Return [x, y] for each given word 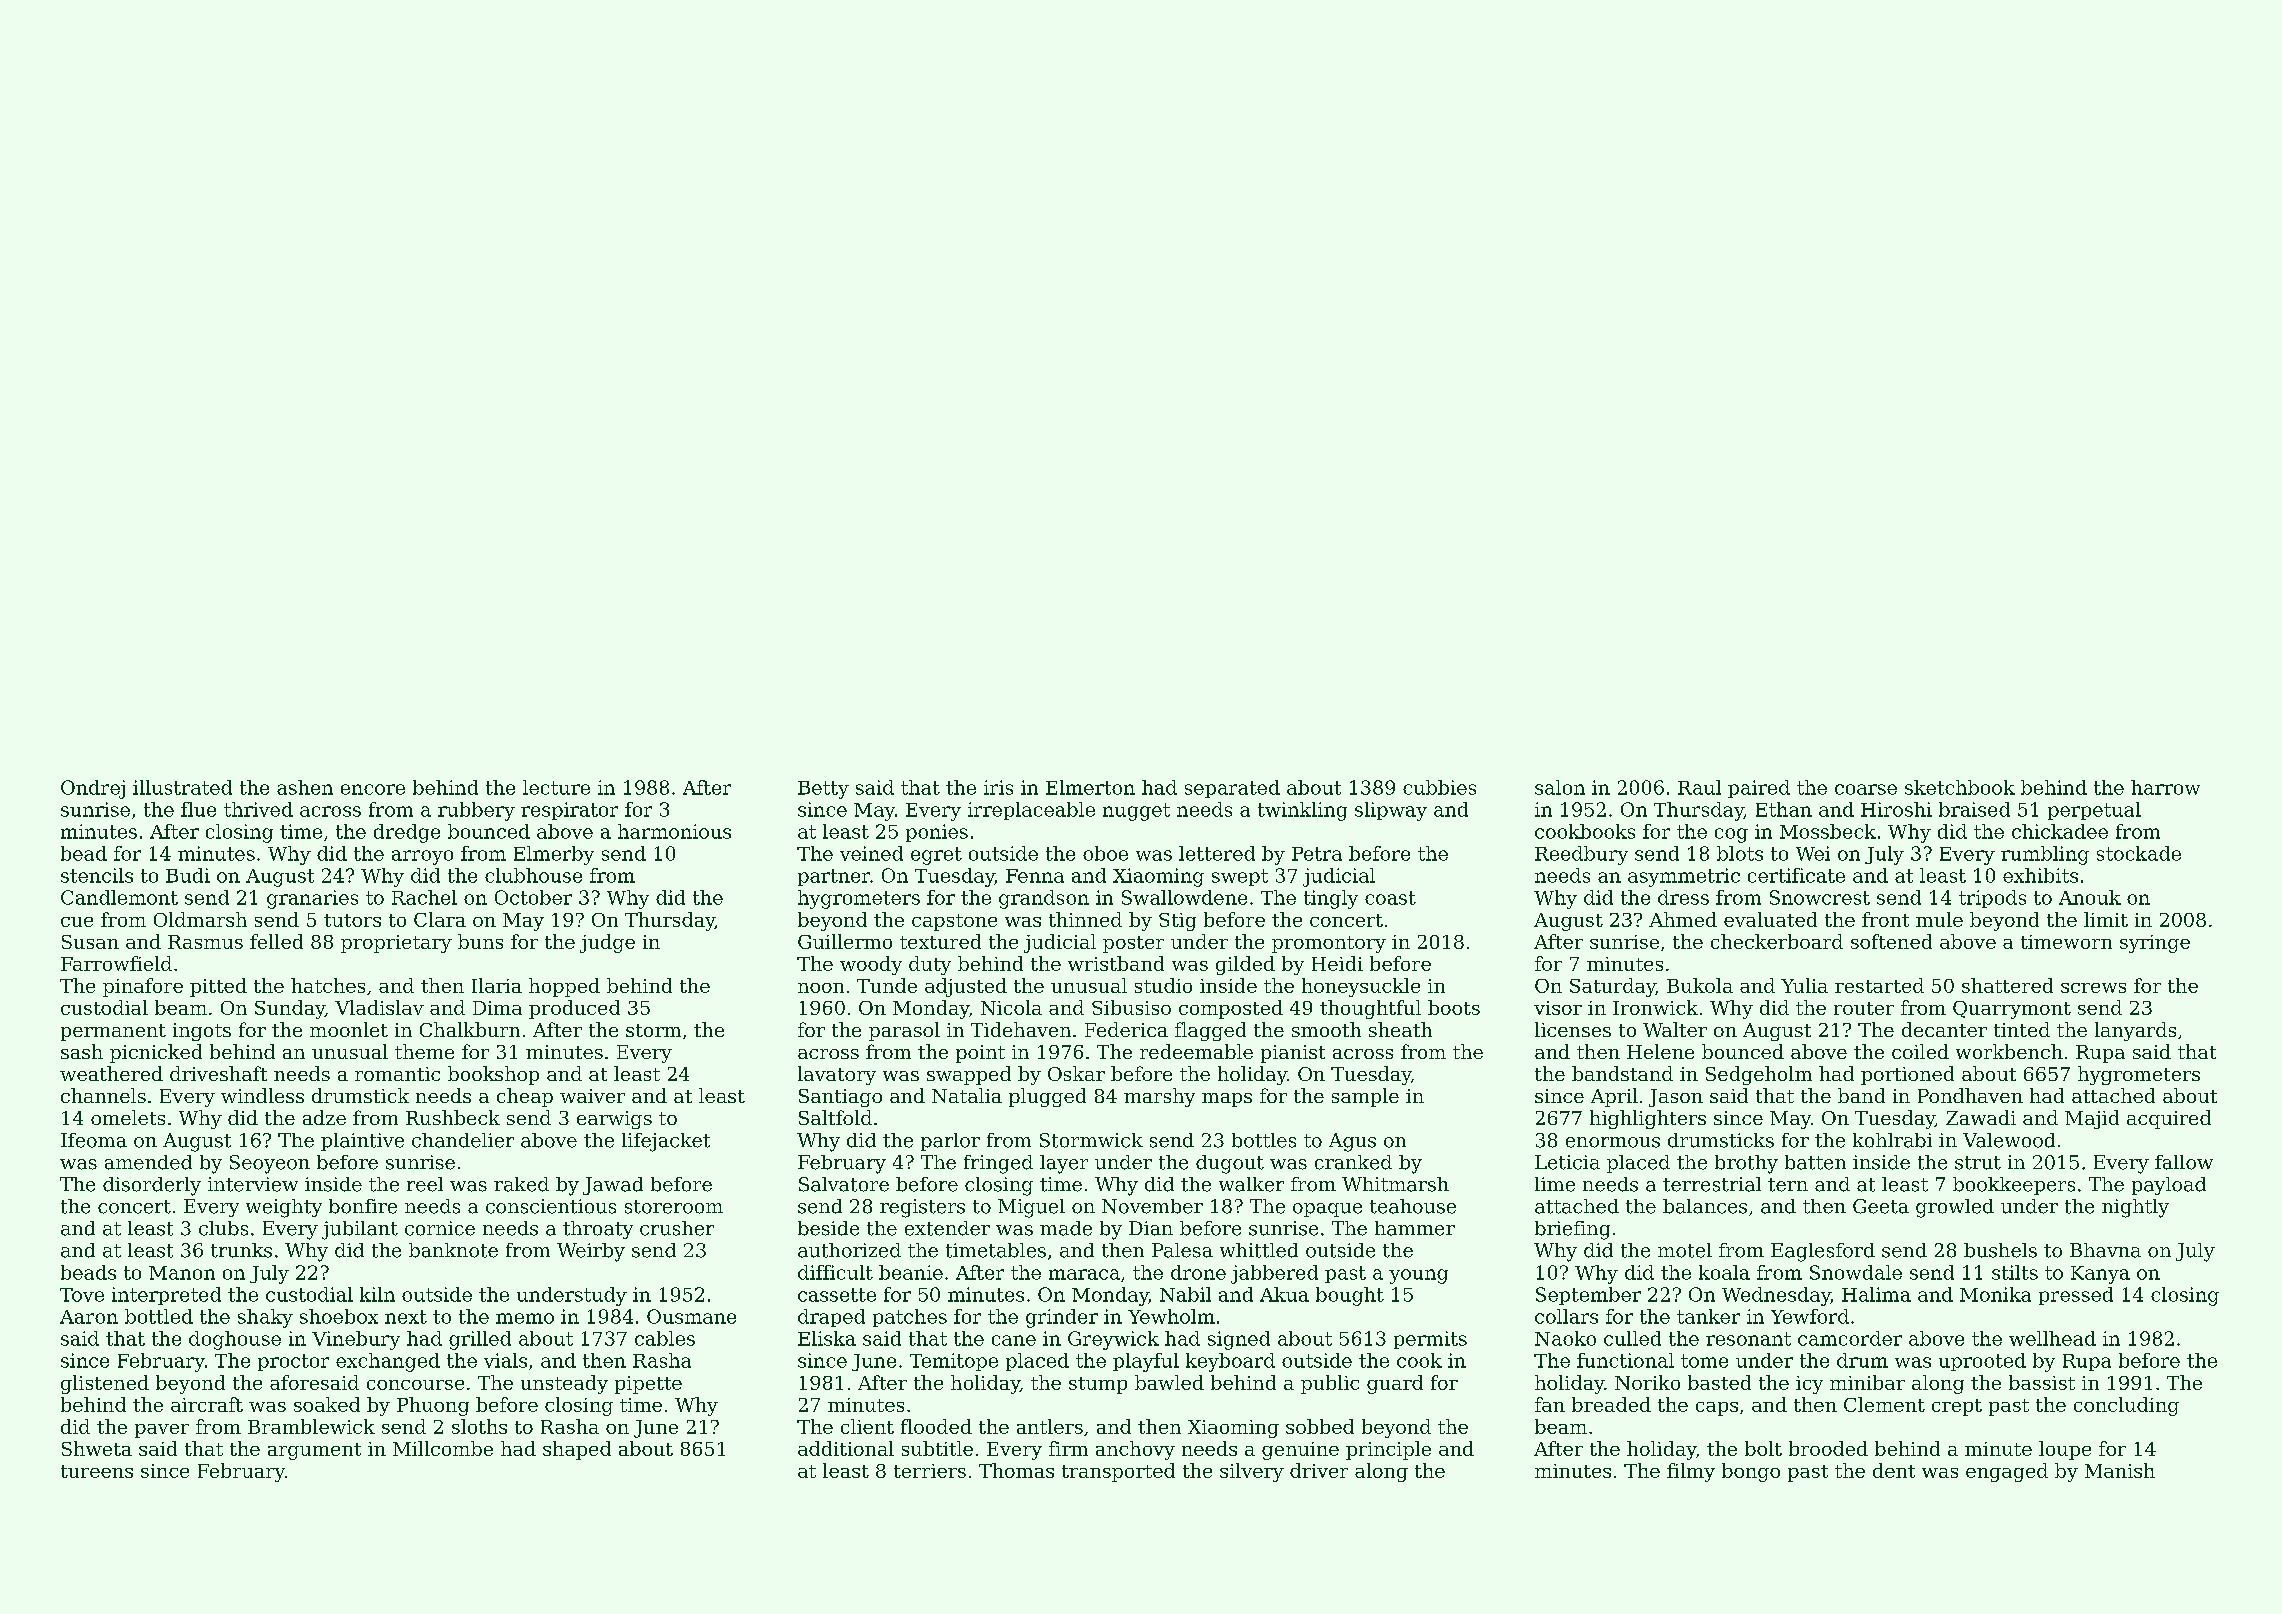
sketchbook [1960, 787]
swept [1240, 877]
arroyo [422, 857]
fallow [2184, 1162]
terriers [930, 1471]
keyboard [1230, 1362]
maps [1227, 1100]
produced [574, 1009]
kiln [377, 1294]
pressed [2076, 1296]
